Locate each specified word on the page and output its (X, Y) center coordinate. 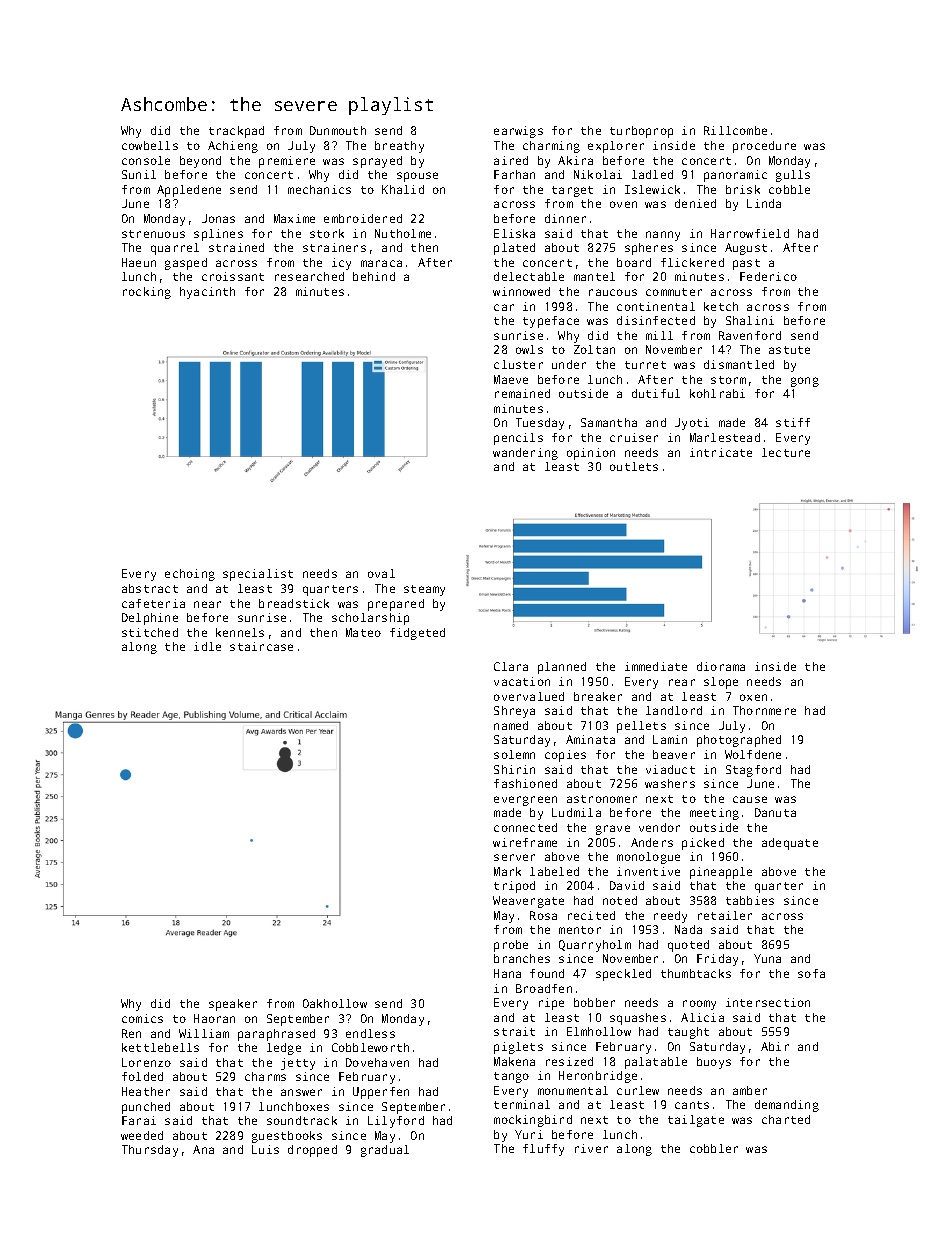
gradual (385, 1151)
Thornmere (764, 710)
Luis (265, 1149)
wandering (525, 454)
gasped (186, 264)
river (591, 1148)
